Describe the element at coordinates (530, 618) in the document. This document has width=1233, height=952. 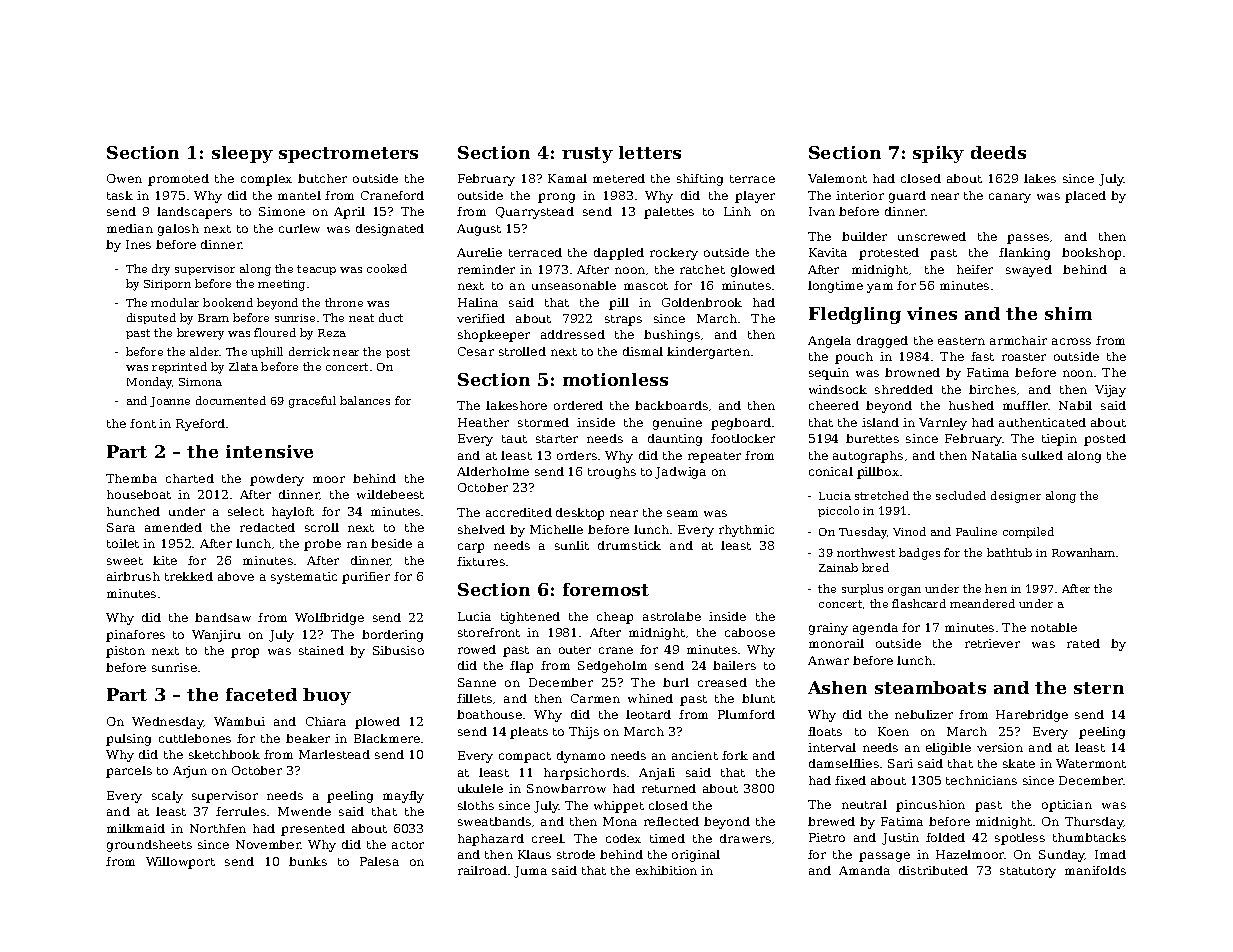
I see `tightened` at that location.
